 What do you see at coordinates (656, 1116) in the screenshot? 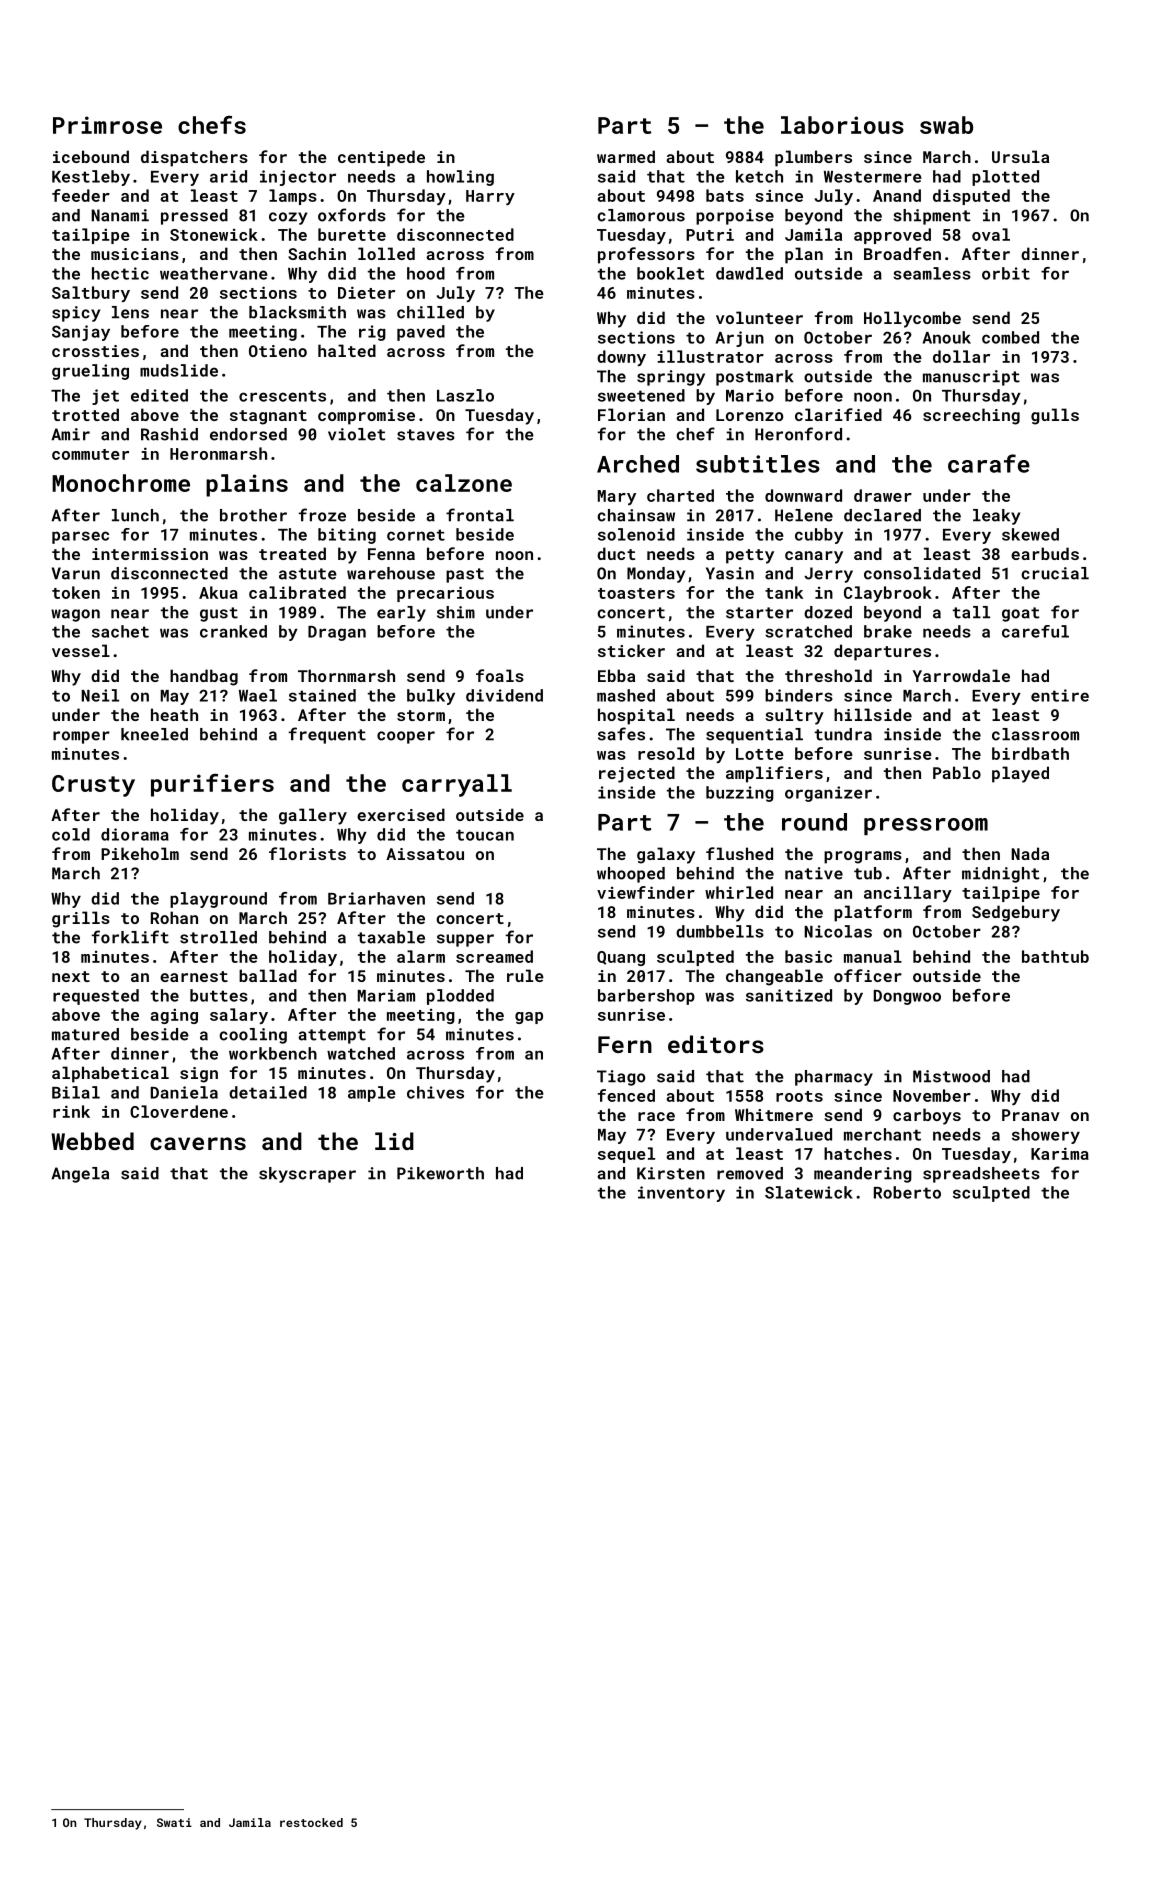
I see `race` at bounding box center [656, 1116].
